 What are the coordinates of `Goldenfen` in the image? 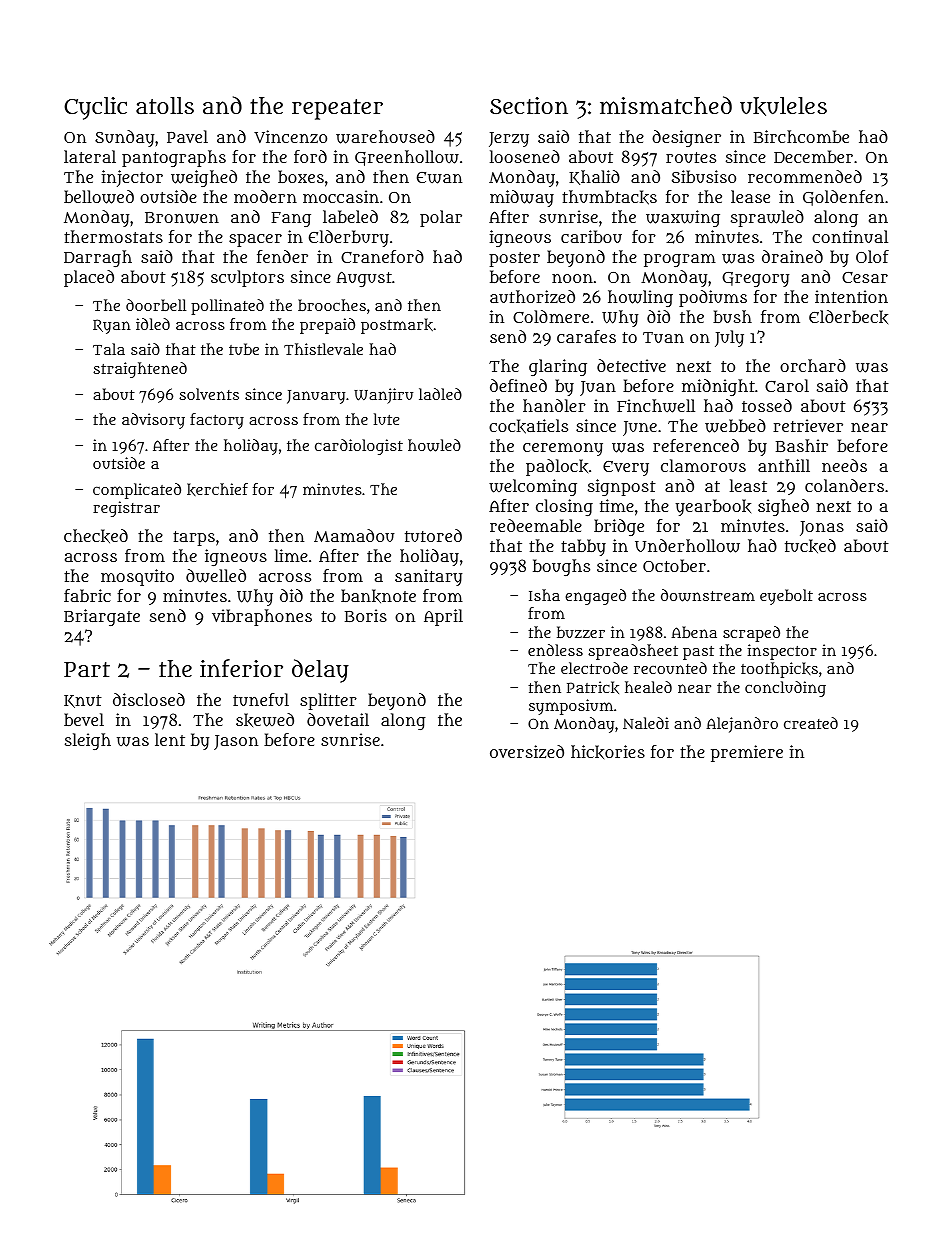 It's located at (843, 198).
